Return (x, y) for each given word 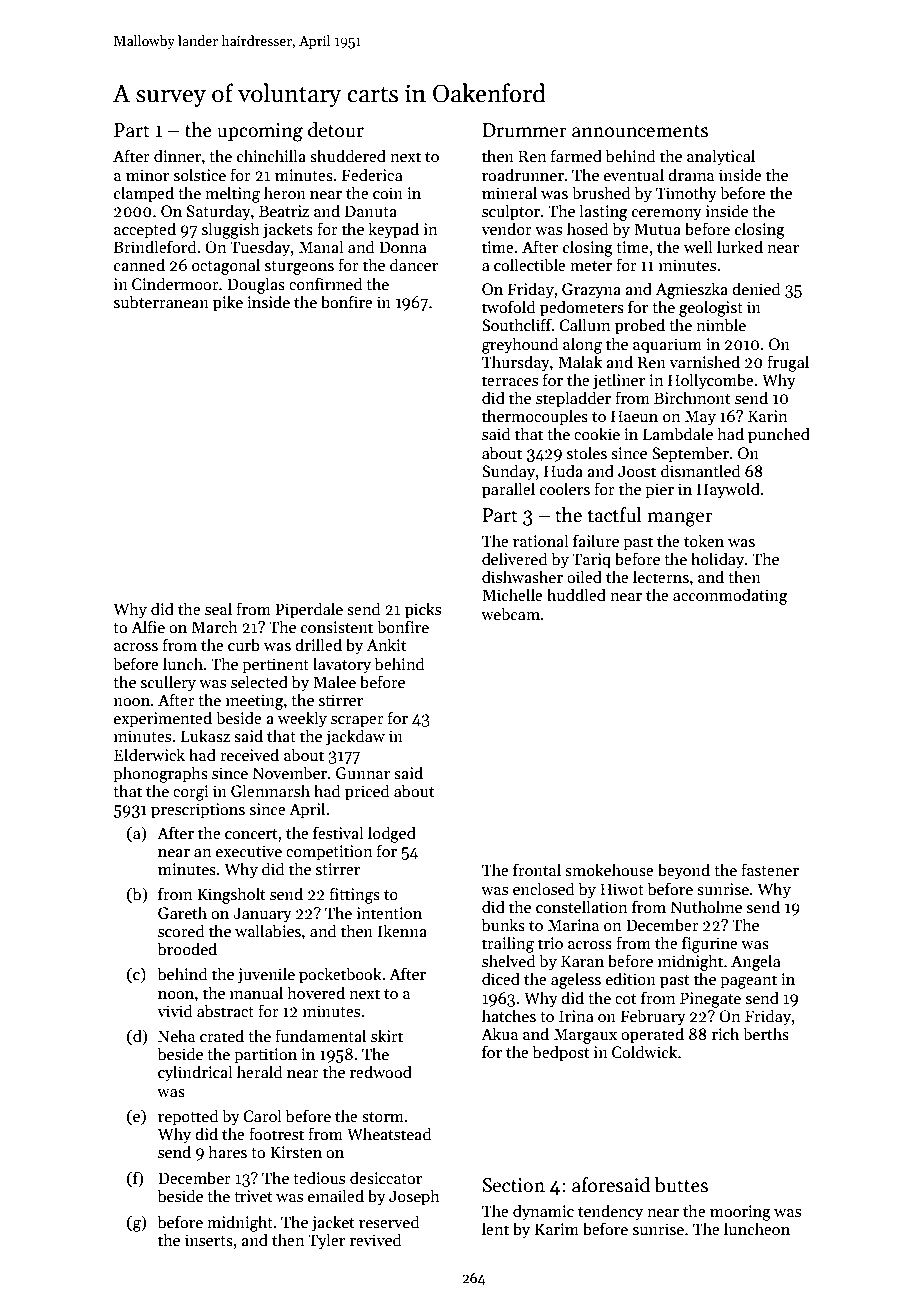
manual (256, 992)
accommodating (730, 596)
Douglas (256, 285)
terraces (510, 381)
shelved (508, 960)
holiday (717, 560)
